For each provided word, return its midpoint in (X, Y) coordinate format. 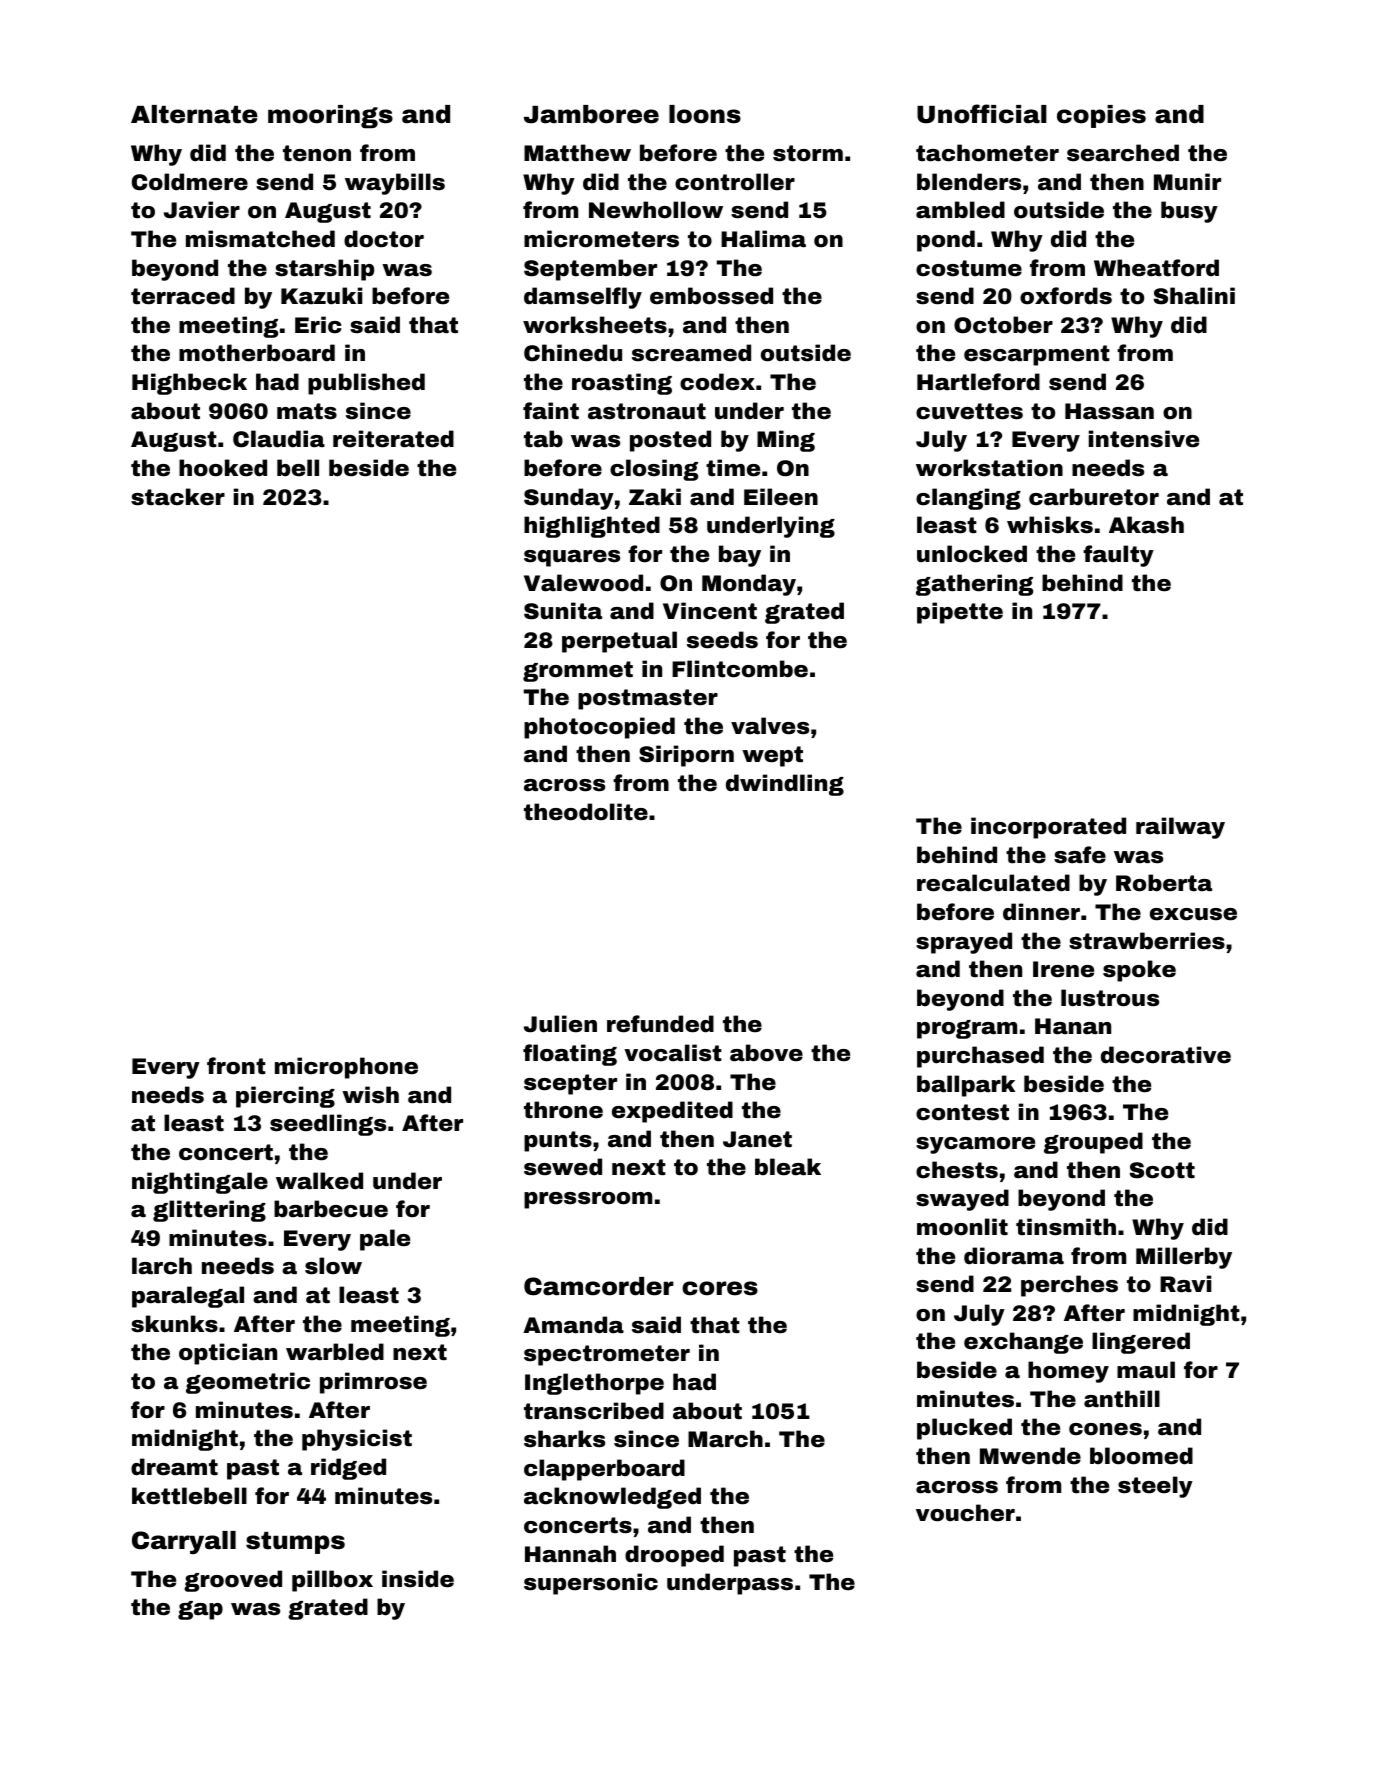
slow (333, 1266)
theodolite (586, 812)
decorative (1166, 1055)
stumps (295, 1543)
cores (720, 1288)
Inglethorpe (594, 1384)
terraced (183, 296)
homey (1068, 1372)
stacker (178, 497)
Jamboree (591, 114)
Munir (1187, 181)
